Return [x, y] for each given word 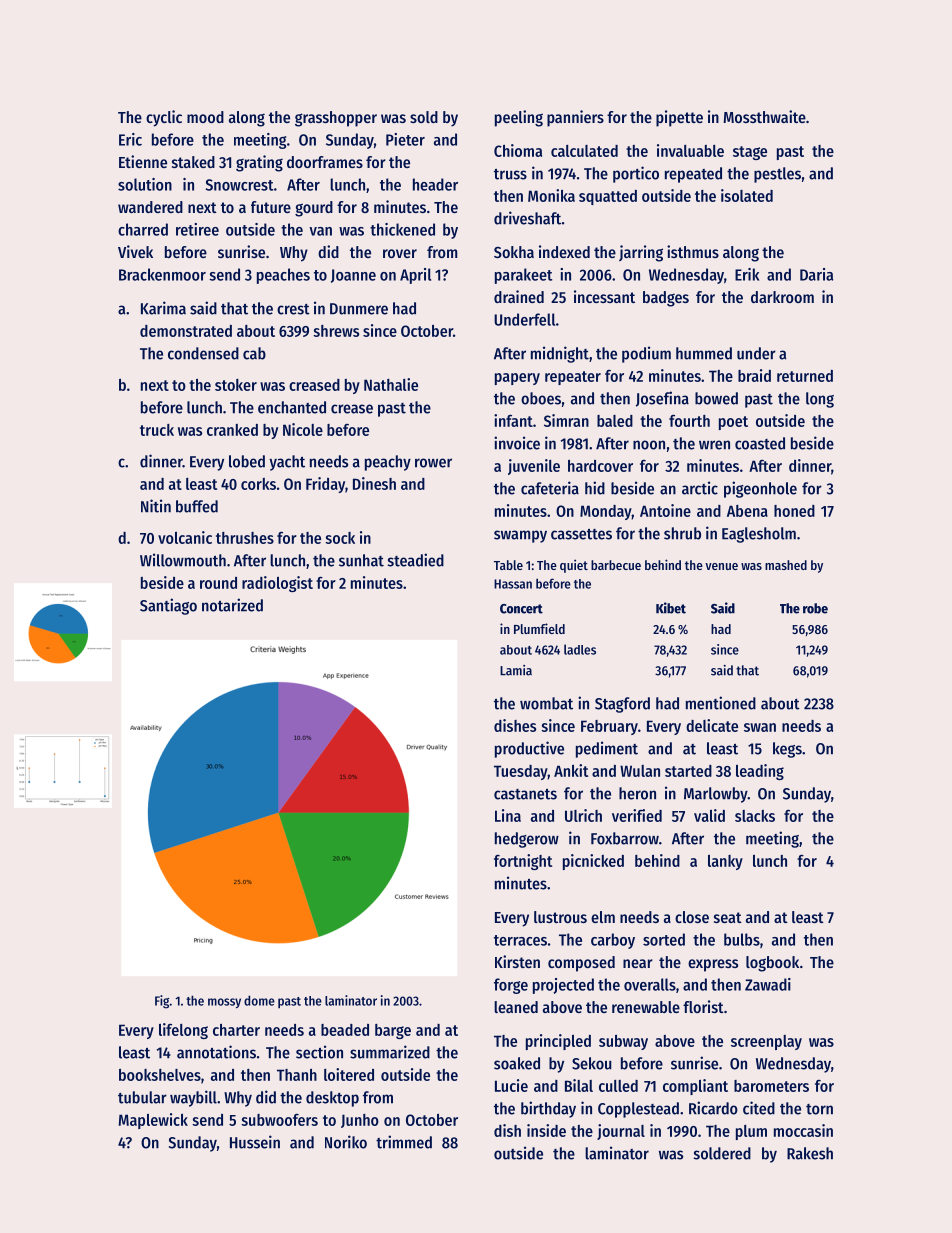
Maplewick [153, 1121]
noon [649, 445]
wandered [150, 207]
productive [529, 749]
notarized [232, 605]
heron [637, 793]
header [435, 184]
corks [258, 484]
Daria [816, 274]
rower [433, 463]
